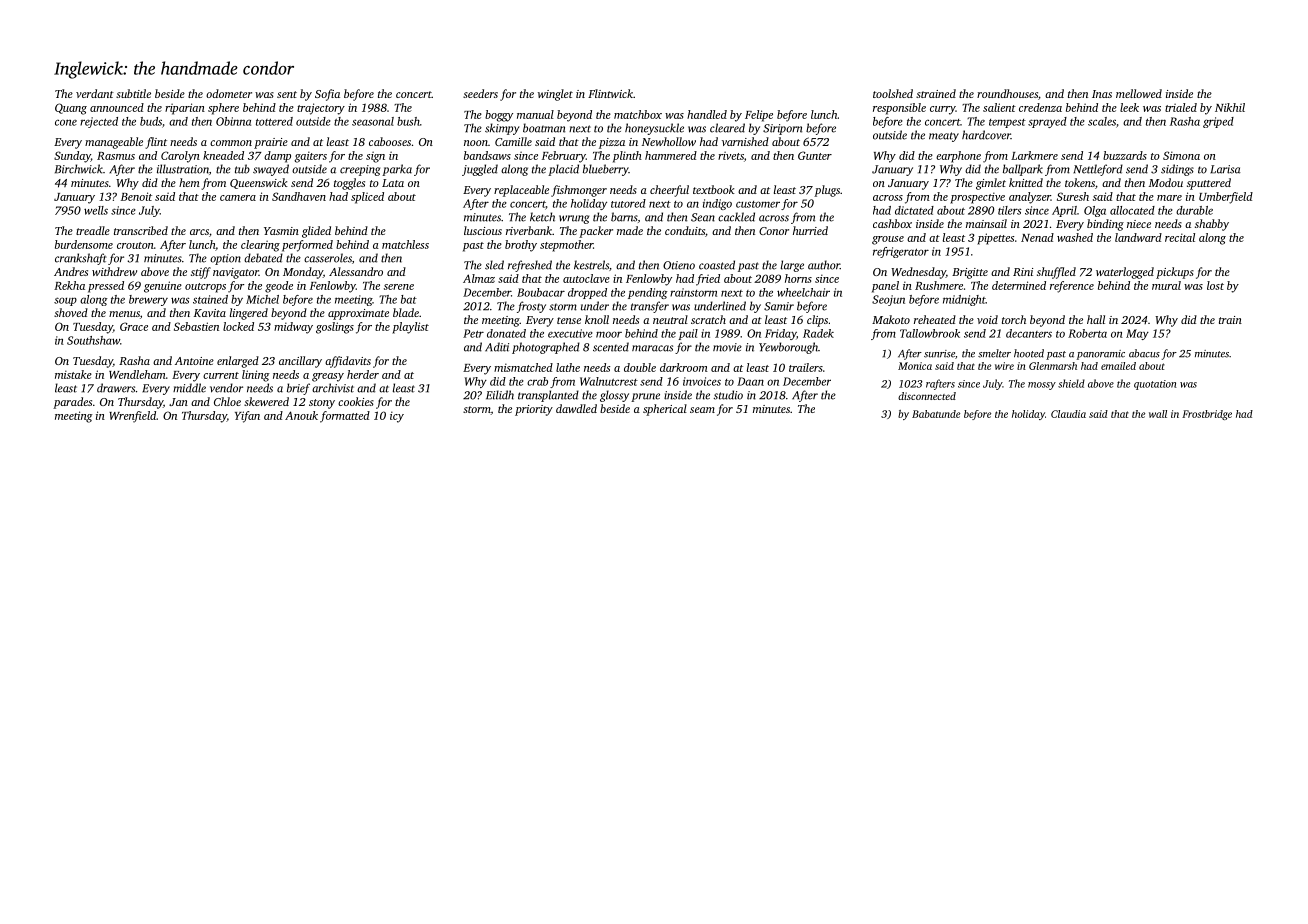 The height and width of the screenshot is (924, 1308). What do you see at coordinates (1023, 170) in the screenshot?
I see `ballpark` at bounding box center [1023, 170].
